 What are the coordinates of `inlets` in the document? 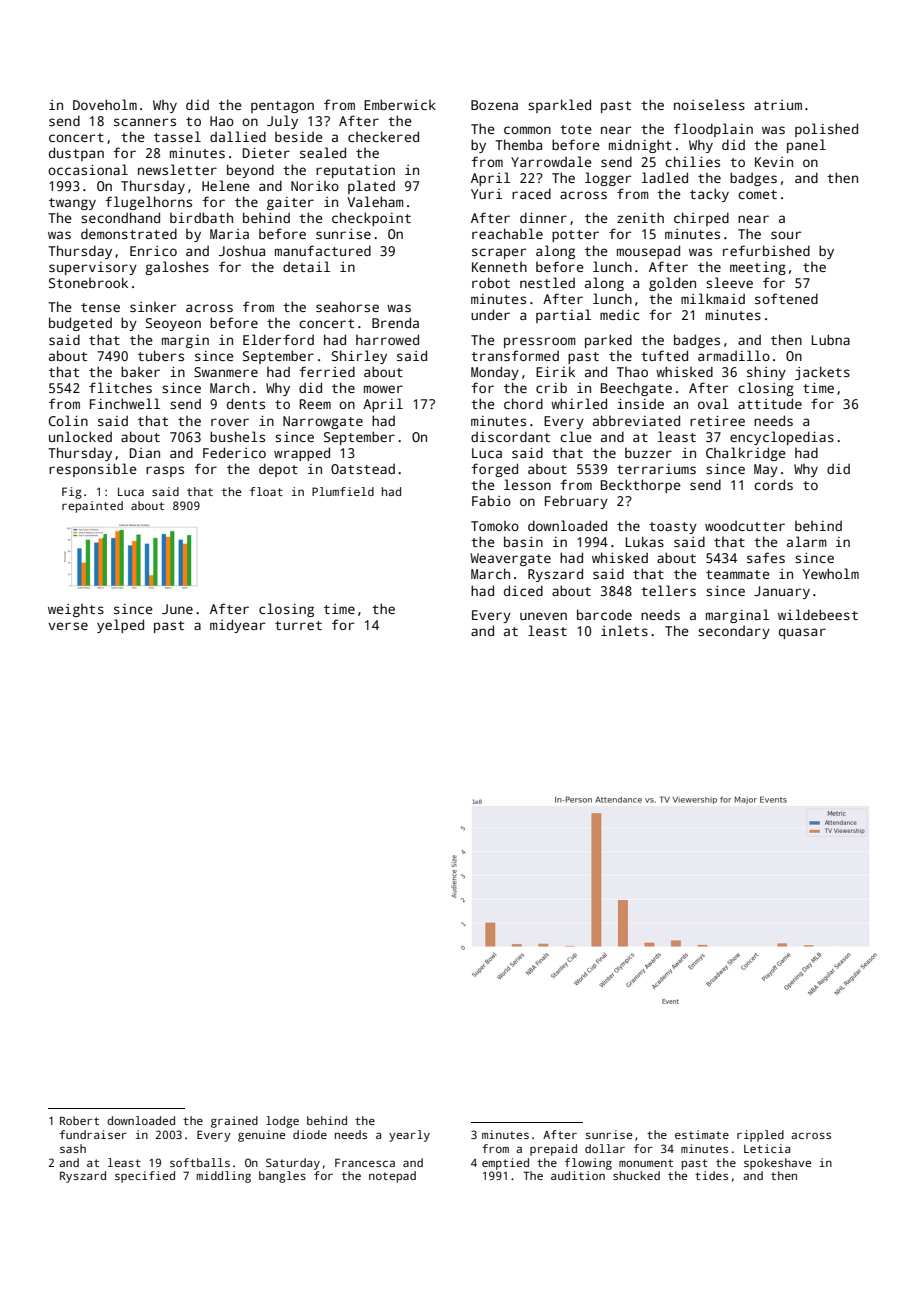 It's located at (624, 630).
